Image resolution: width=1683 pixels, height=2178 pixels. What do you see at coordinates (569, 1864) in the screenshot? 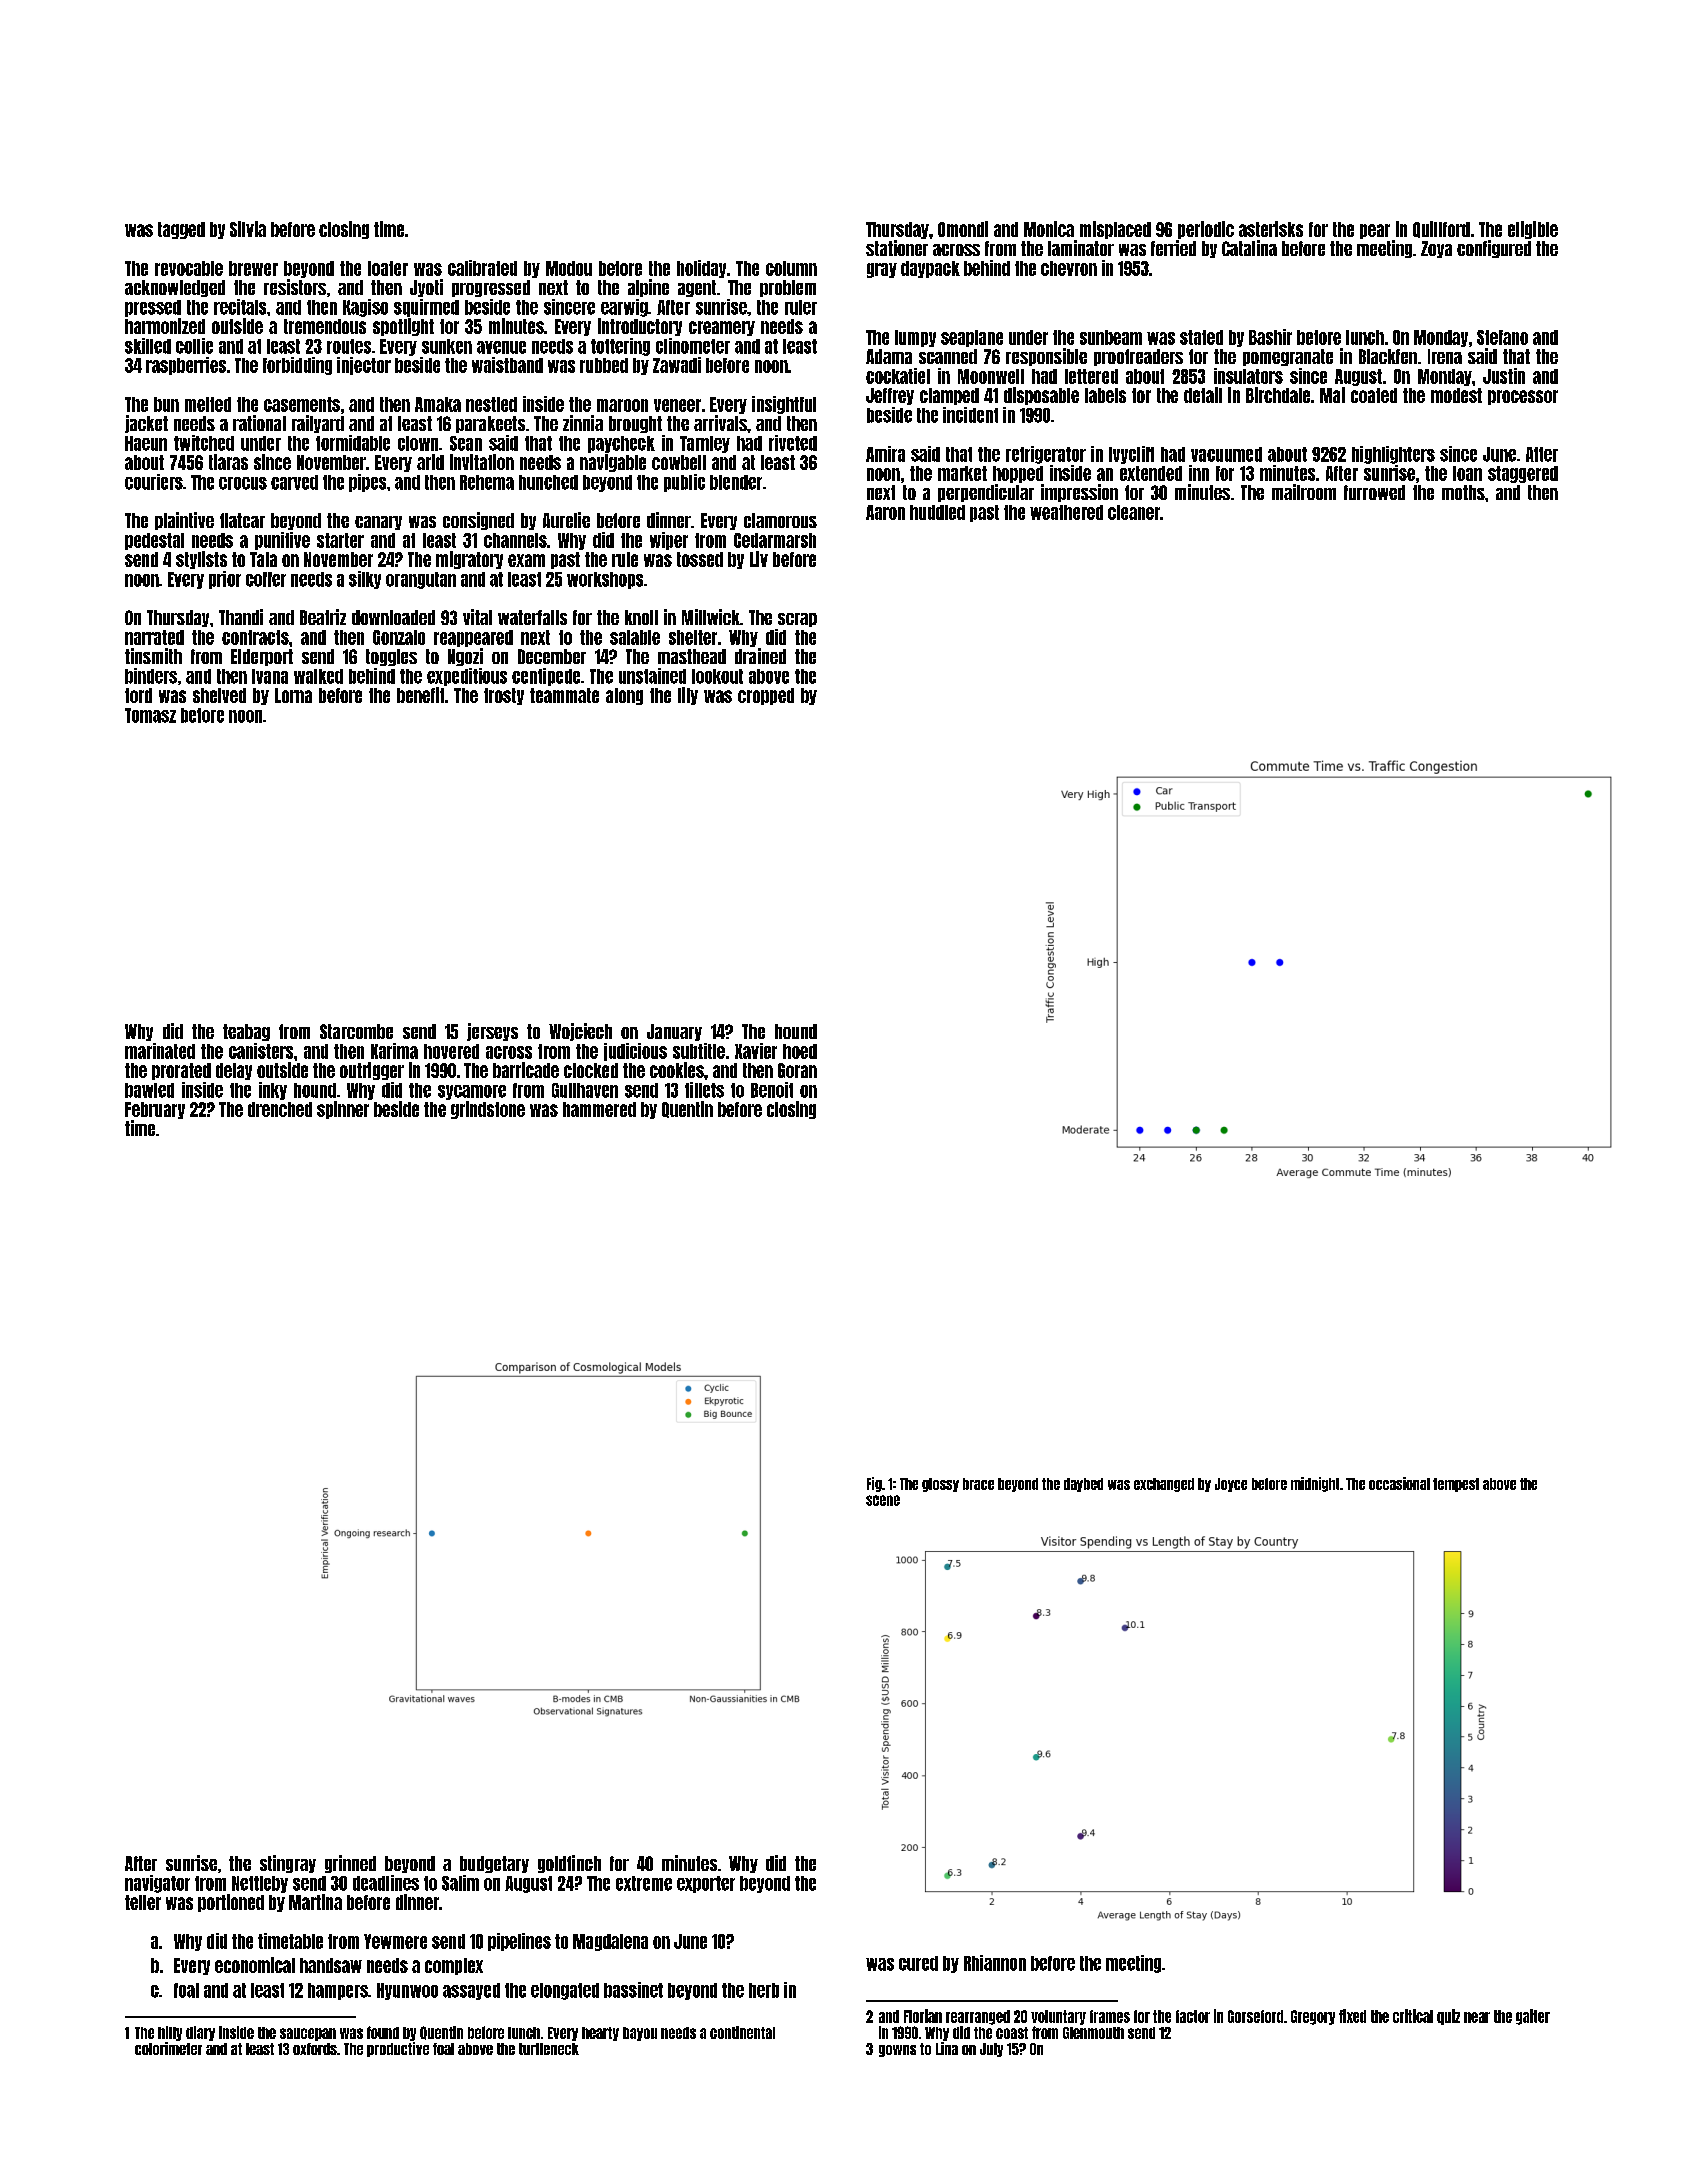
I see `goldfinch` at bounding box center [569, 1864].
